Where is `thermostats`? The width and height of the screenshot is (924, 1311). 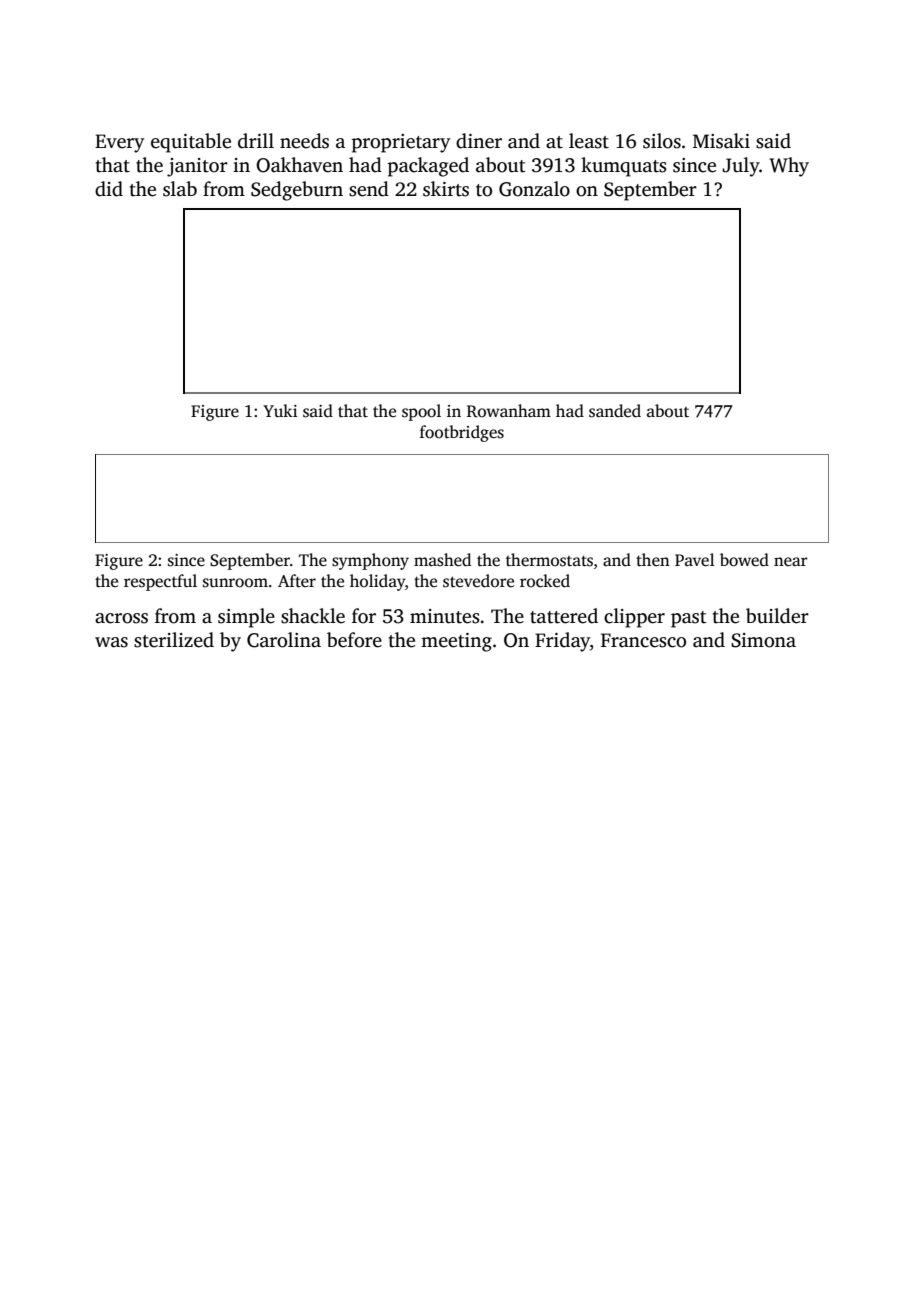 thermostats is located at coordinates (549, 560).
